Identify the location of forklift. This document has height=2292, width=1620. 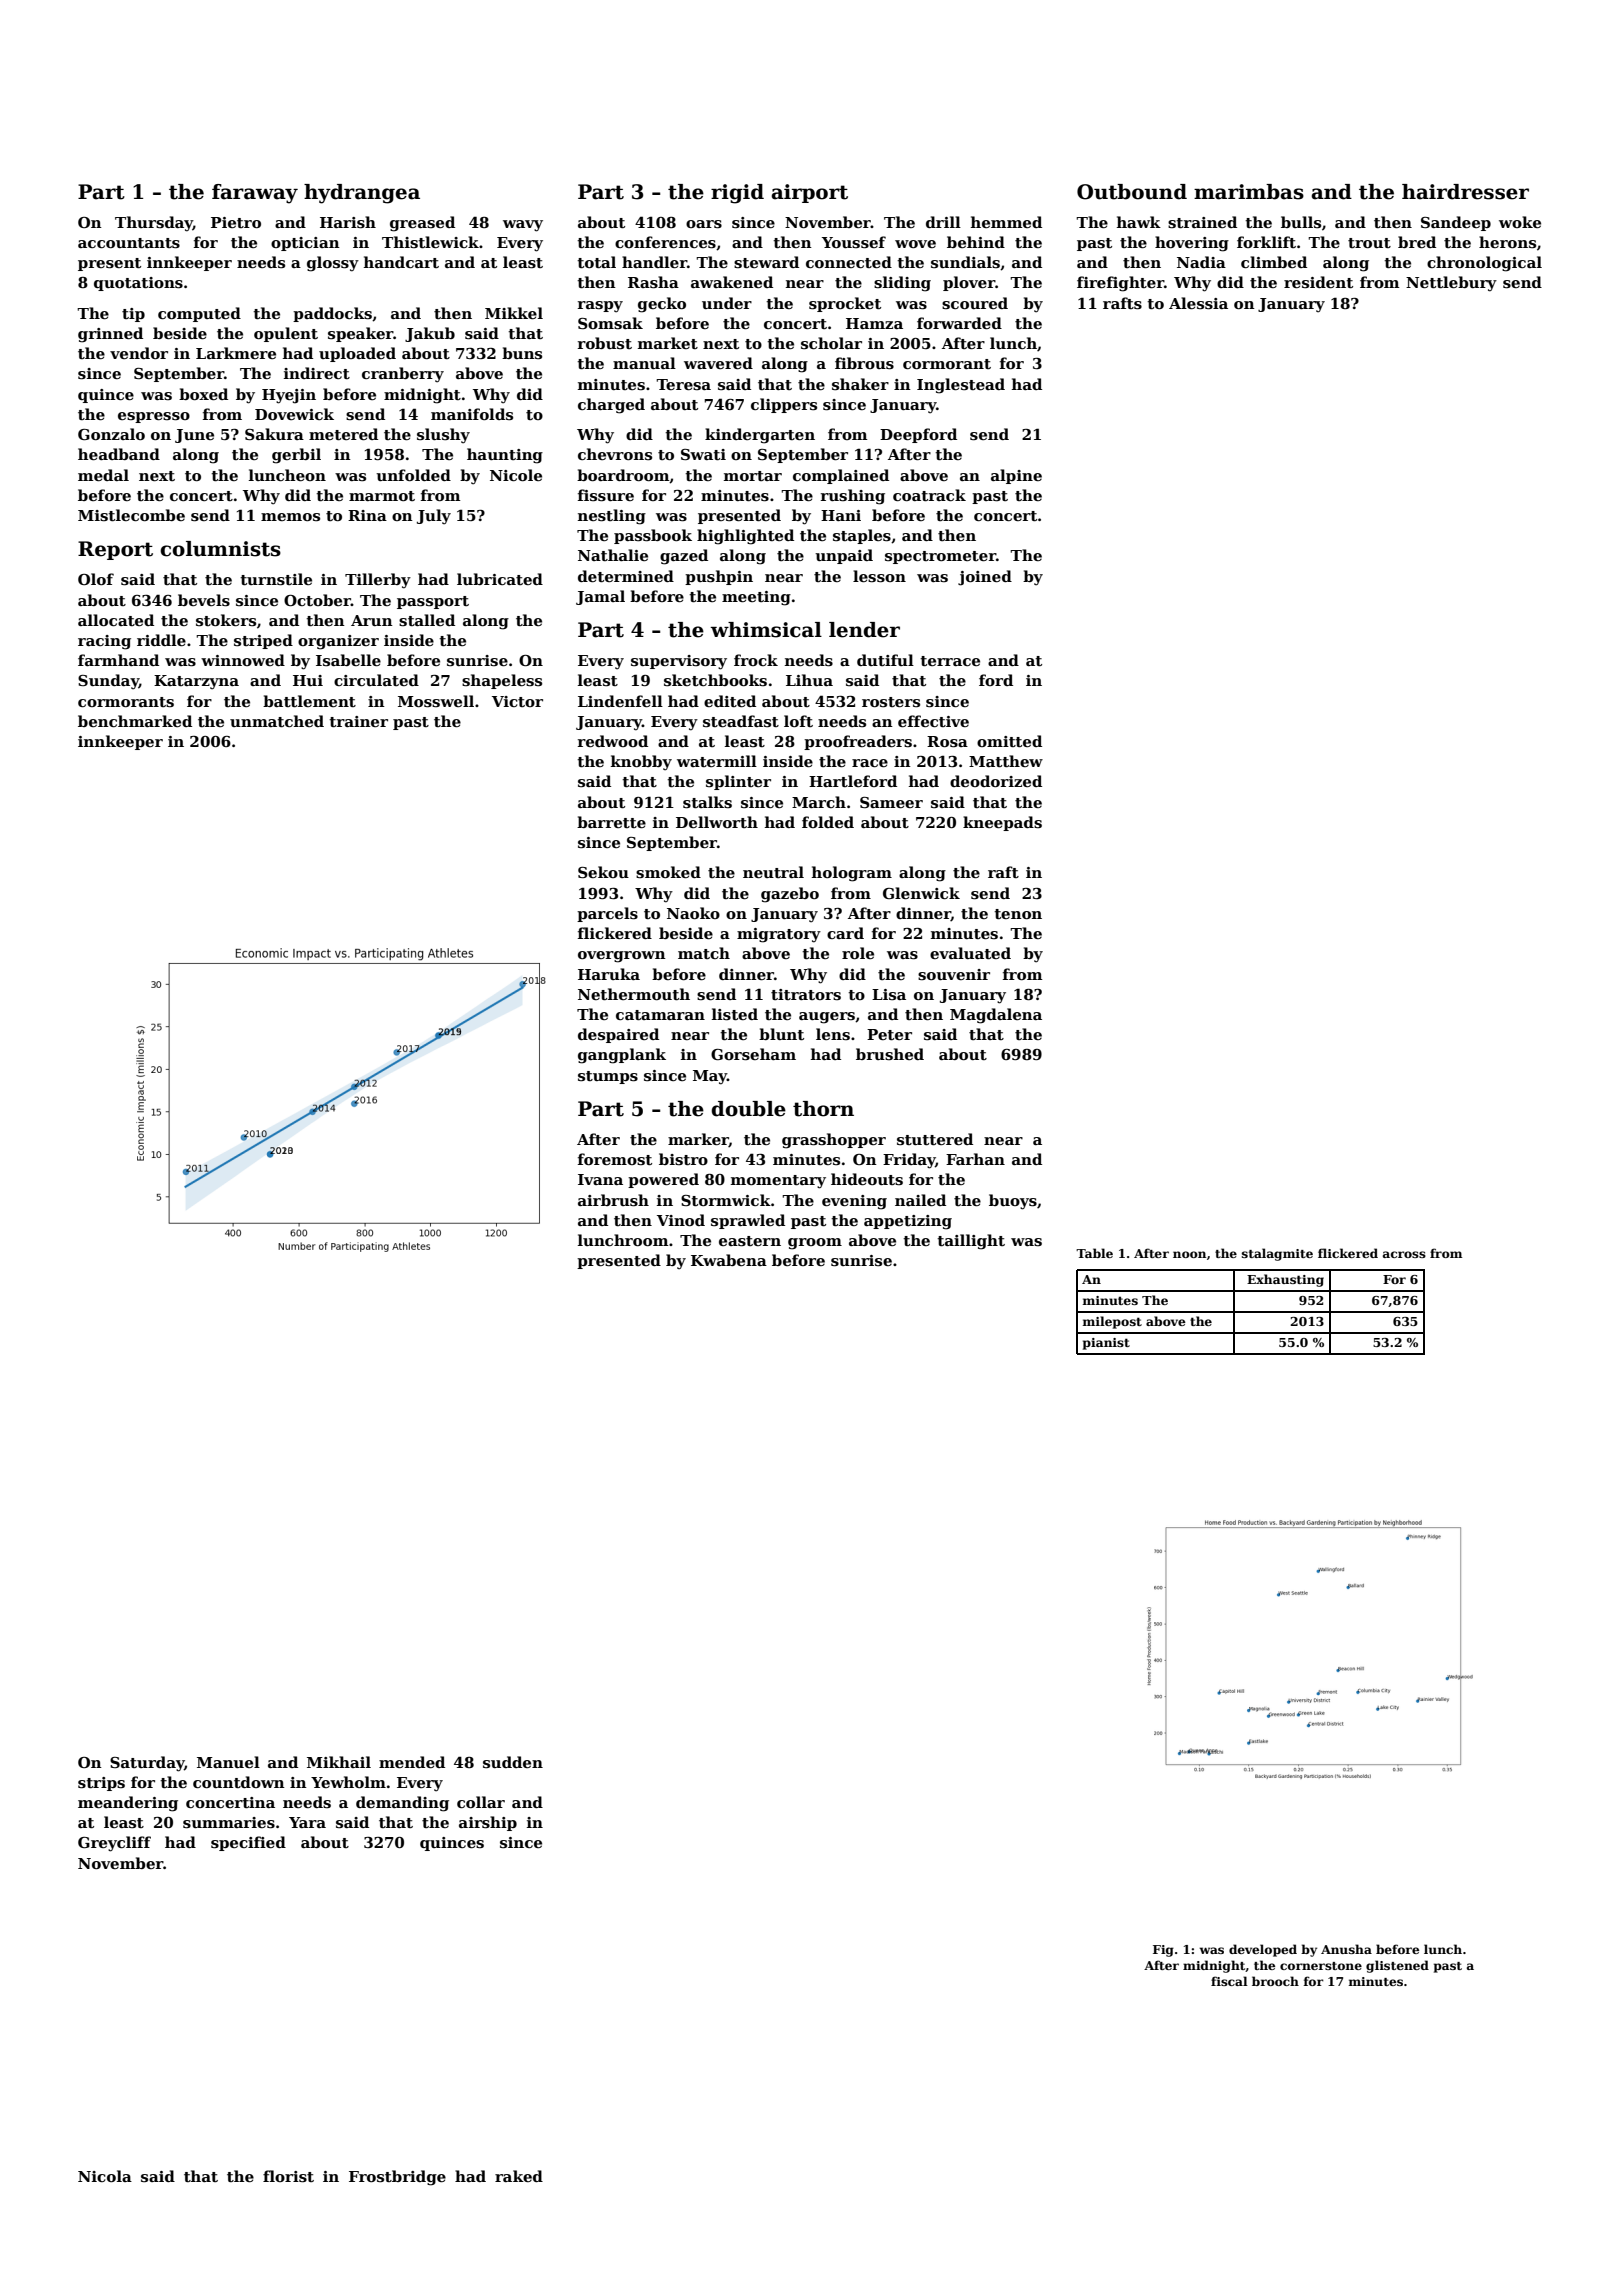
(1266, 242).
